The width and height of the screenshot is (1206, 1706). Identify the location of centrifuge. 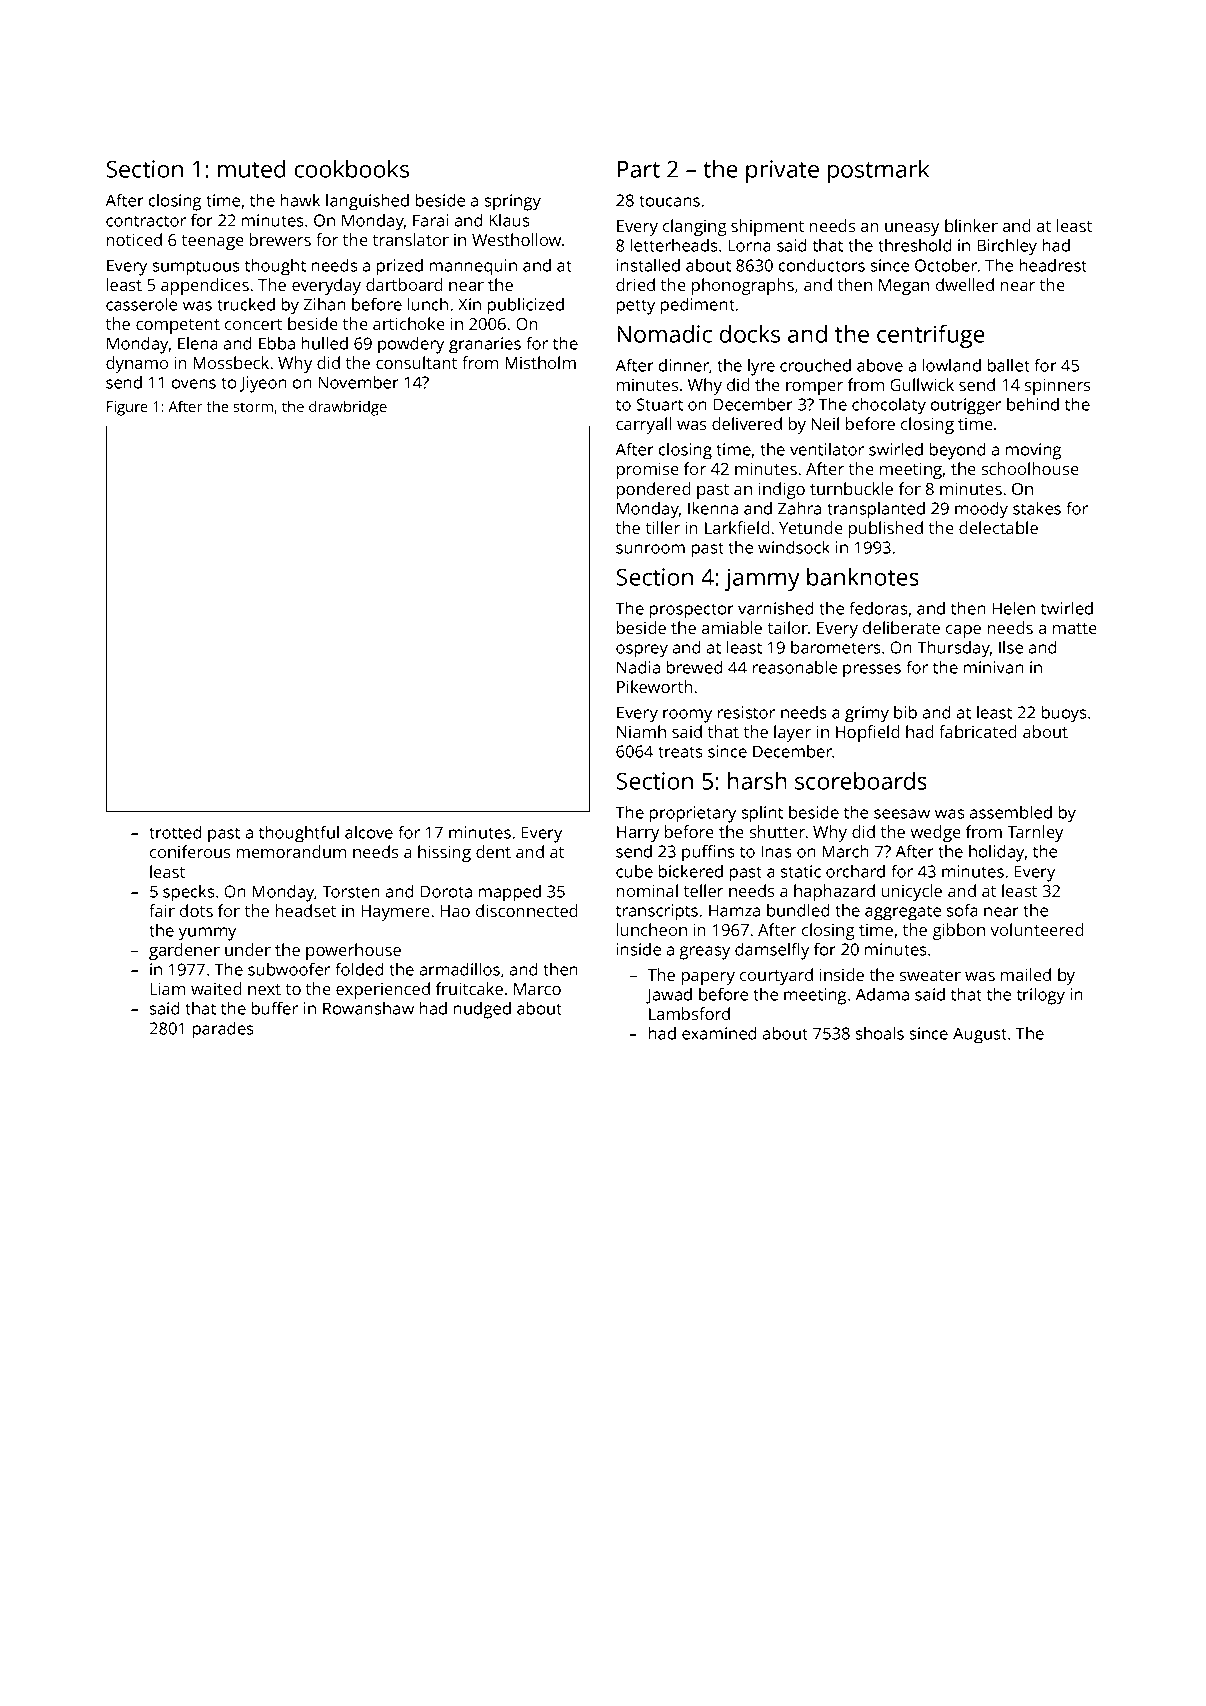
(931, 336).
